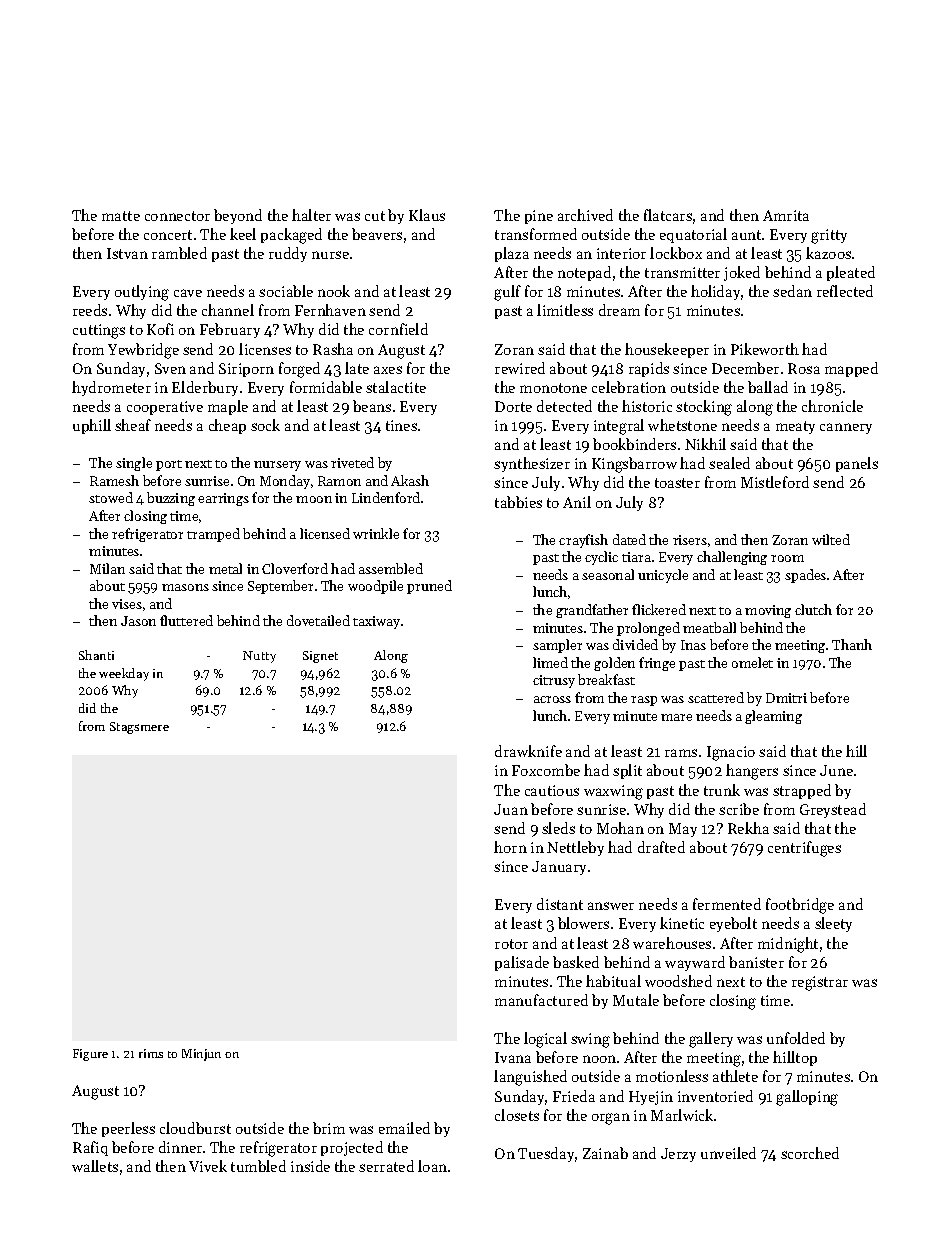 This page has height=1233, width=952. What do you see at coordinates (810, 1153) in the page?
I see `scorched` at bounding box center [810, 1153].
